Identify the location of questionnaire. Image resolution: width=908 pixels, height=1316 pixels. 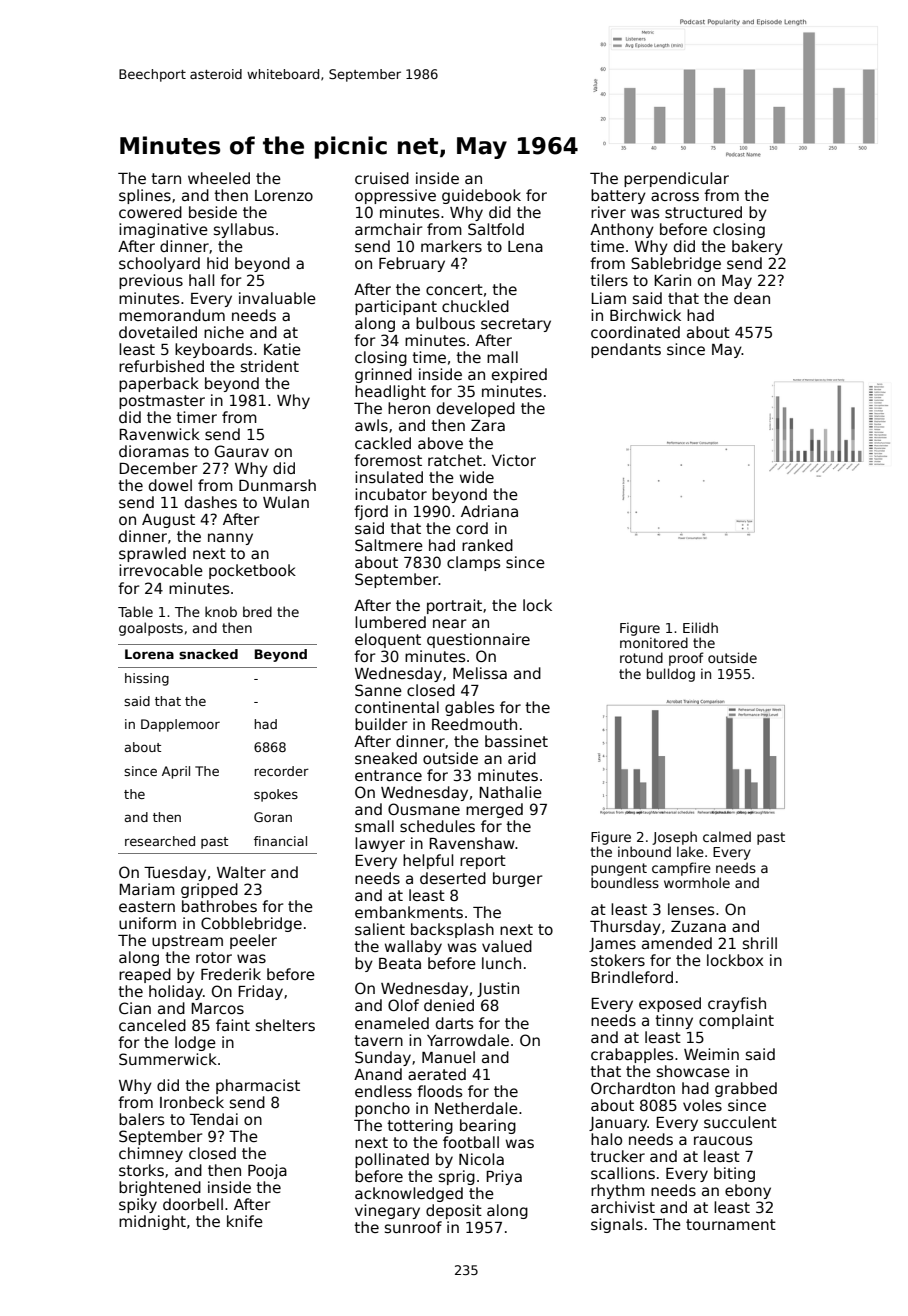
(478, 640).
